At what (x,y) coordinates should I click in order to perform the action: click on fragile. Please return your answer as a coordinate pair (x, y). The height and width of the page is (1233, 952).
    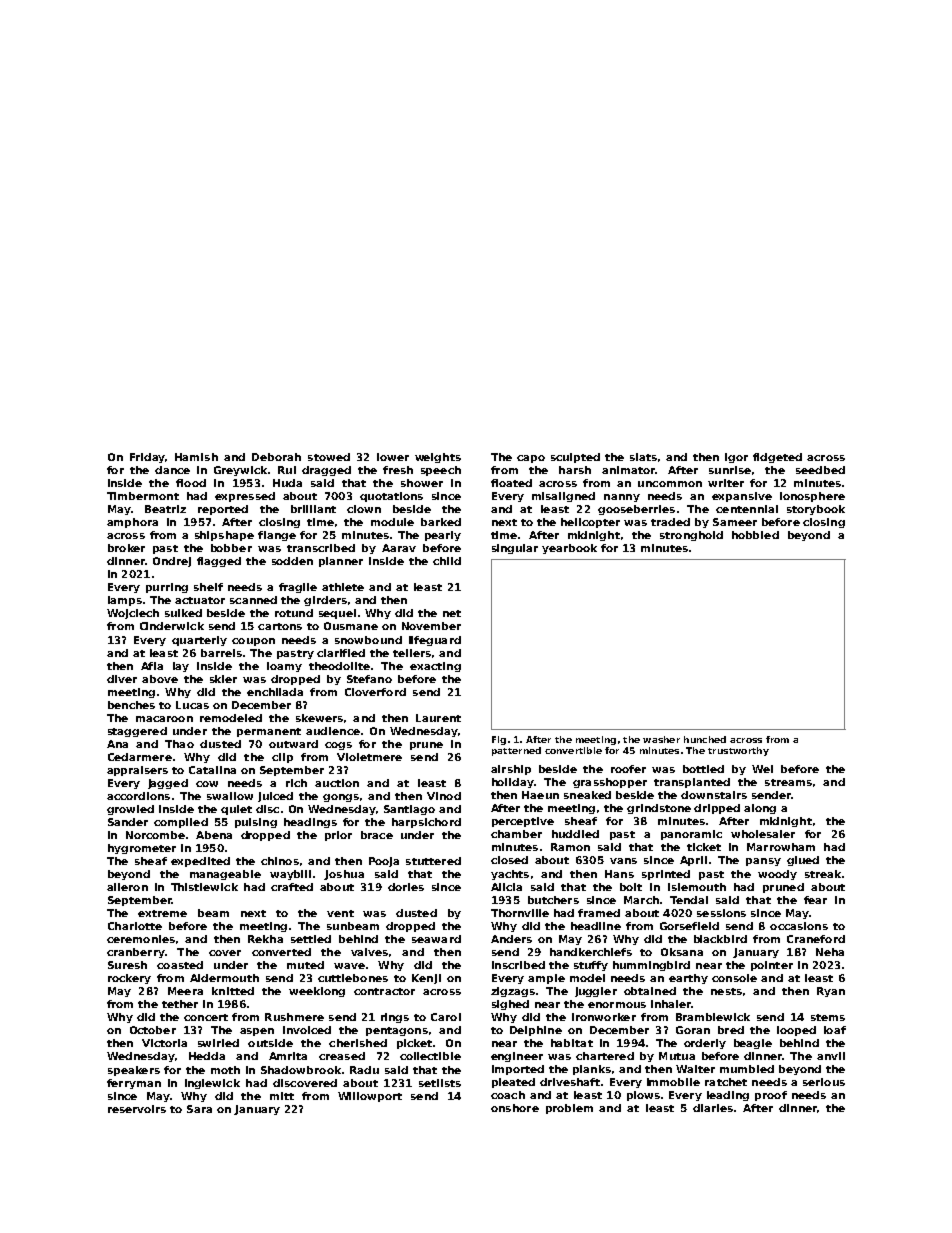
    Looking at the image, I should click on (298, 588).
